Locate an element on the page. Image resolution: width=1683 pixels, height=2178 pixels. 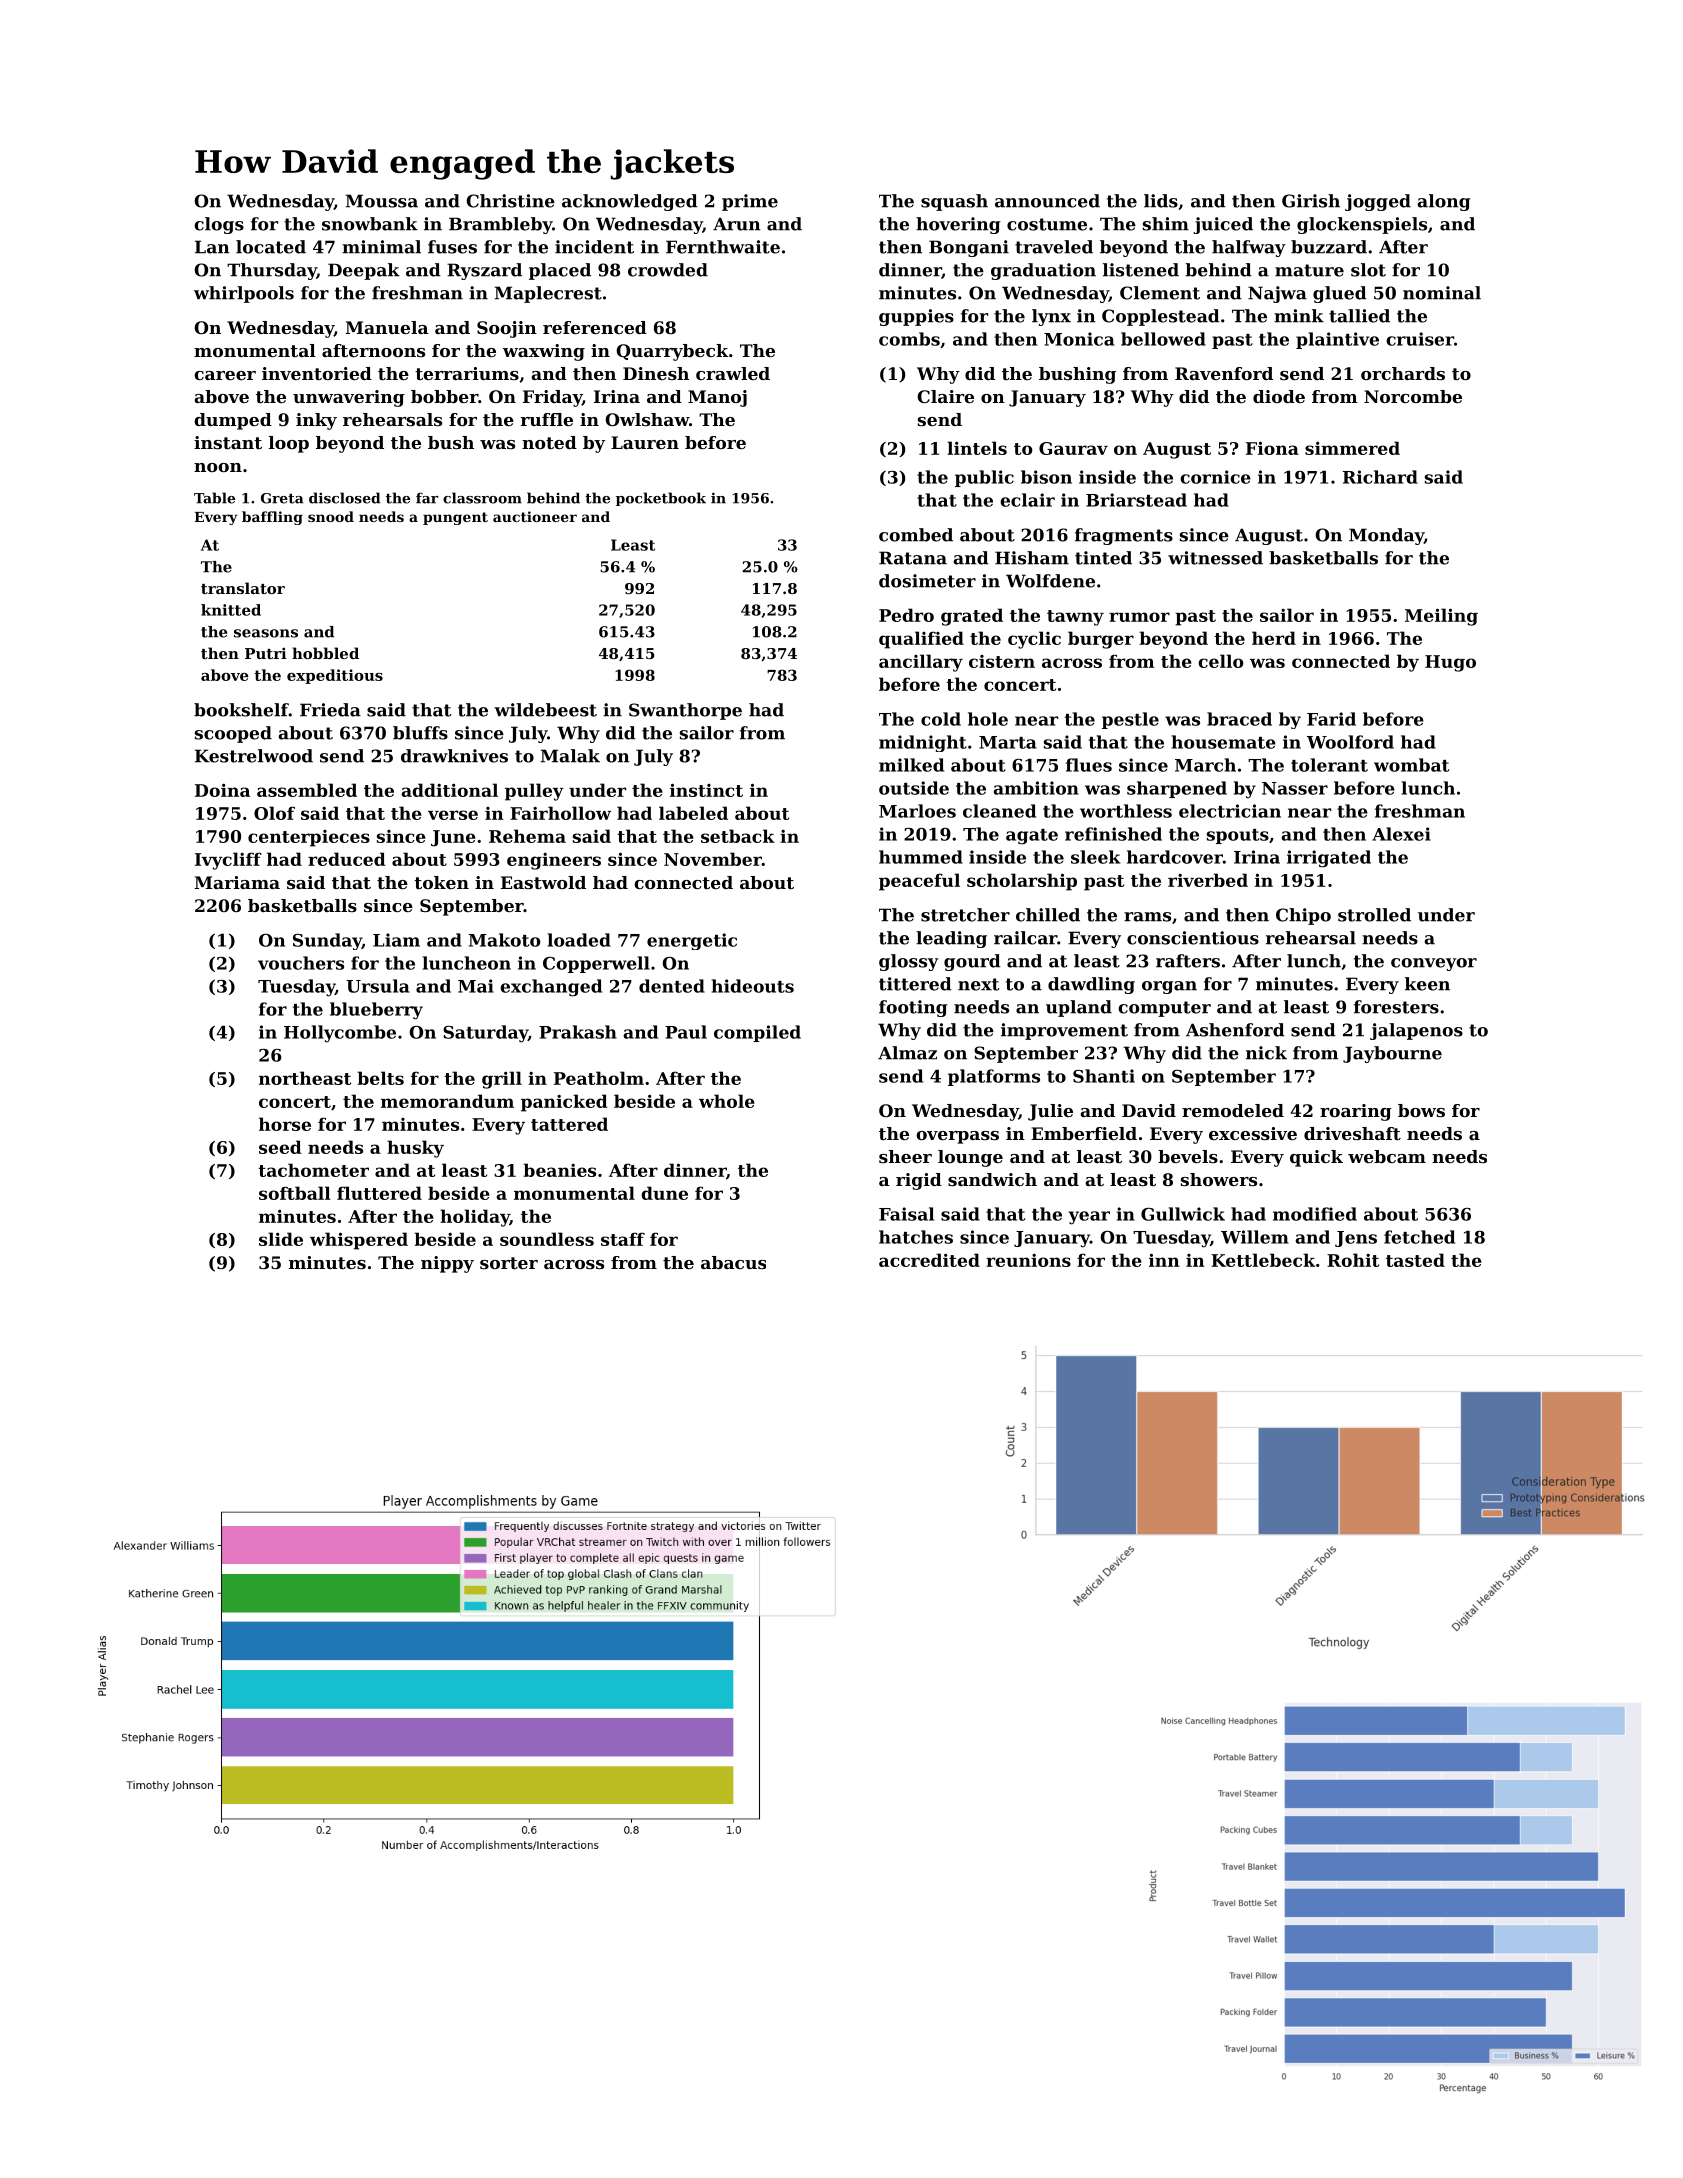
Mai is located at coordinates (476, 986).
